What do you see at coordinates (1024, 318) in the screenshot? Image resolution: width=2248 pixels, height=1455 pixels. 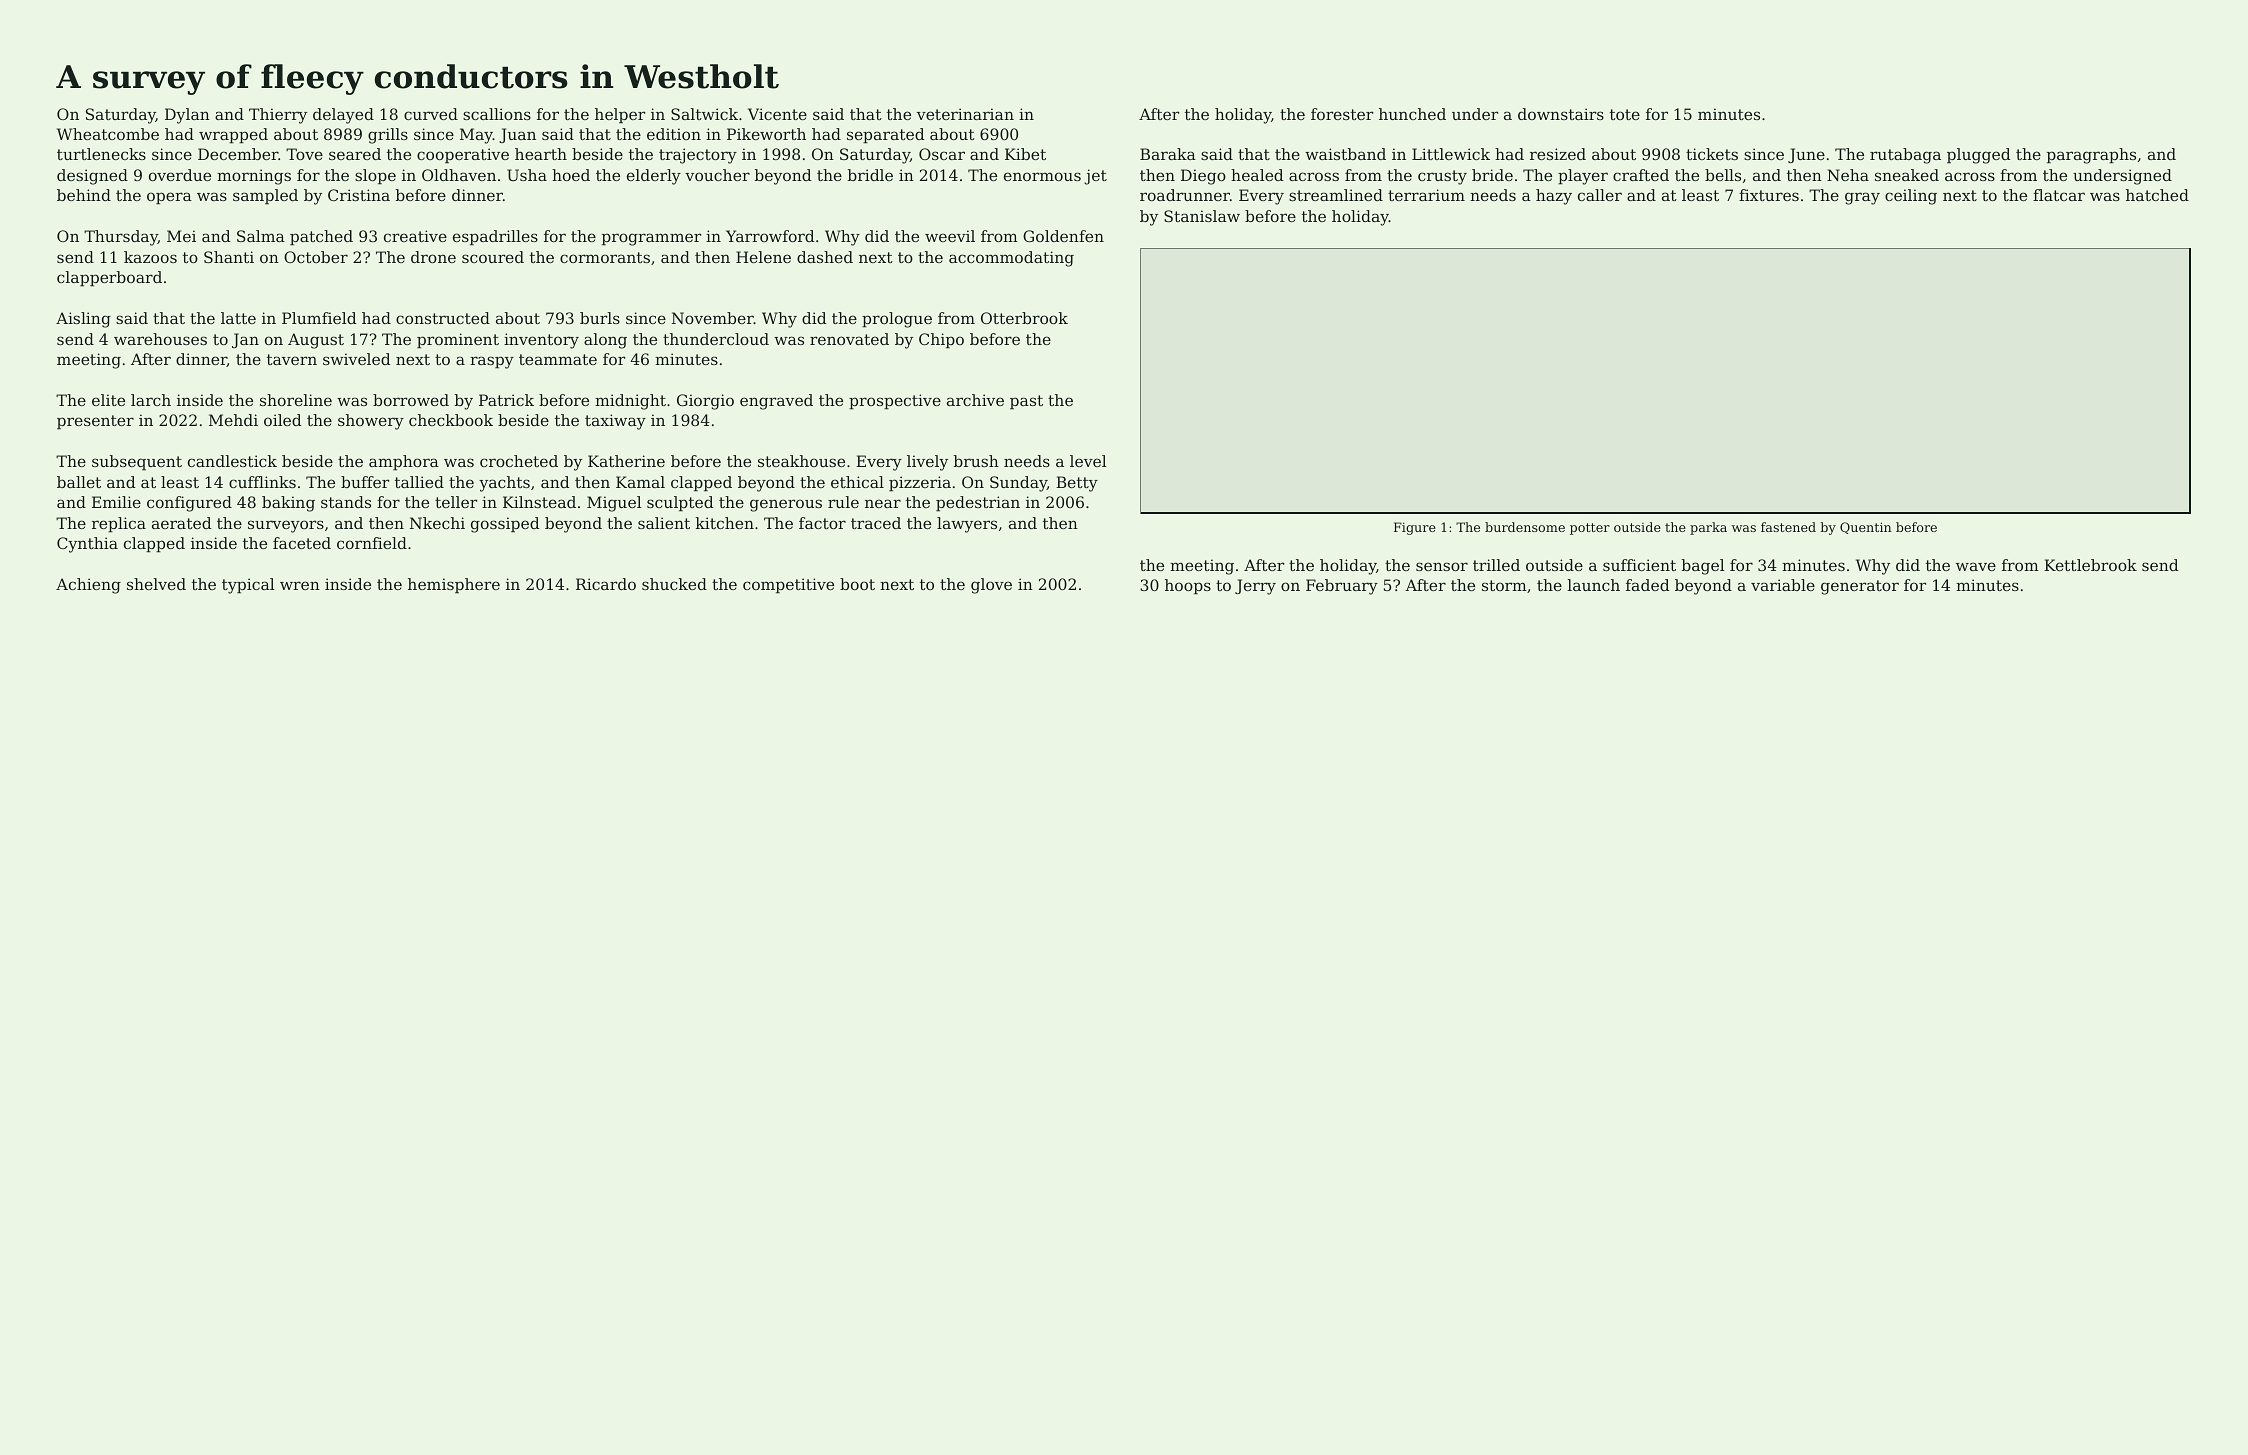 I see `Otterbrook` at bounding box center [1024, 318].
